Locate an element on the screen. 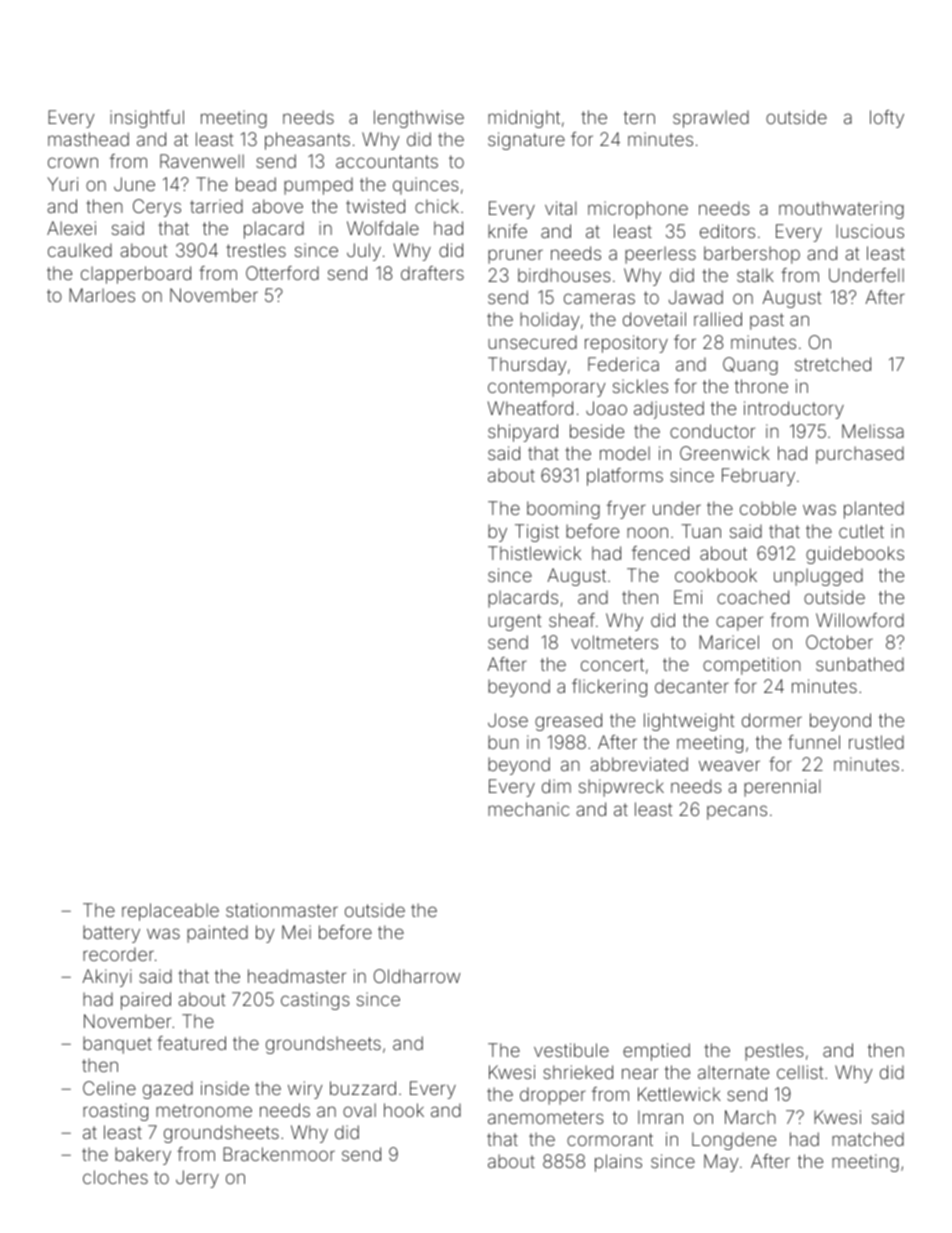 This screenshot has width=952, height=1233. plains is located at coordinates (618, 1163).
